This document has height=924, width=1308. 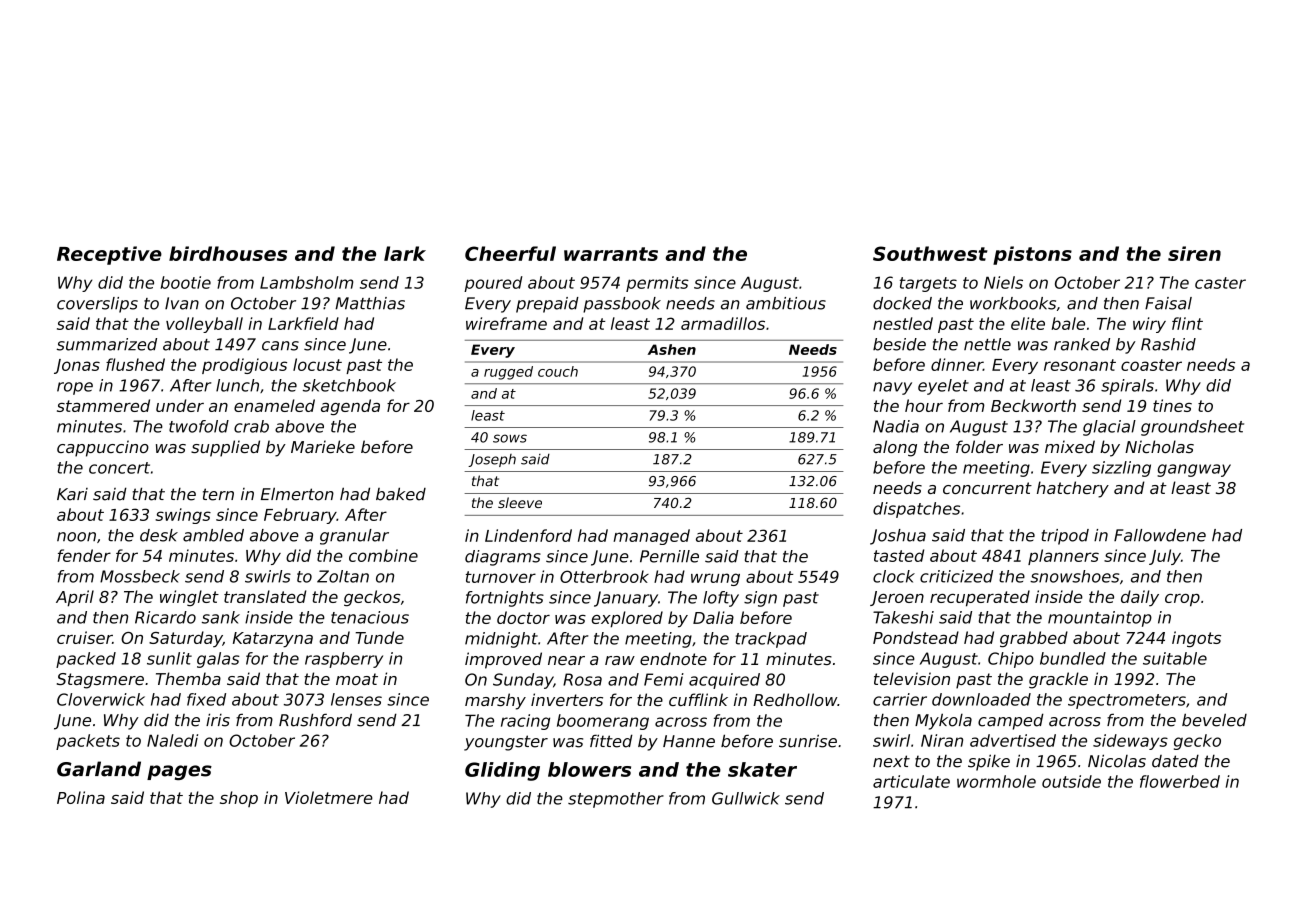 What do you see at coordinates (723, 323) in the document?
I see `armadillos` at bounding box center [723, 323].
